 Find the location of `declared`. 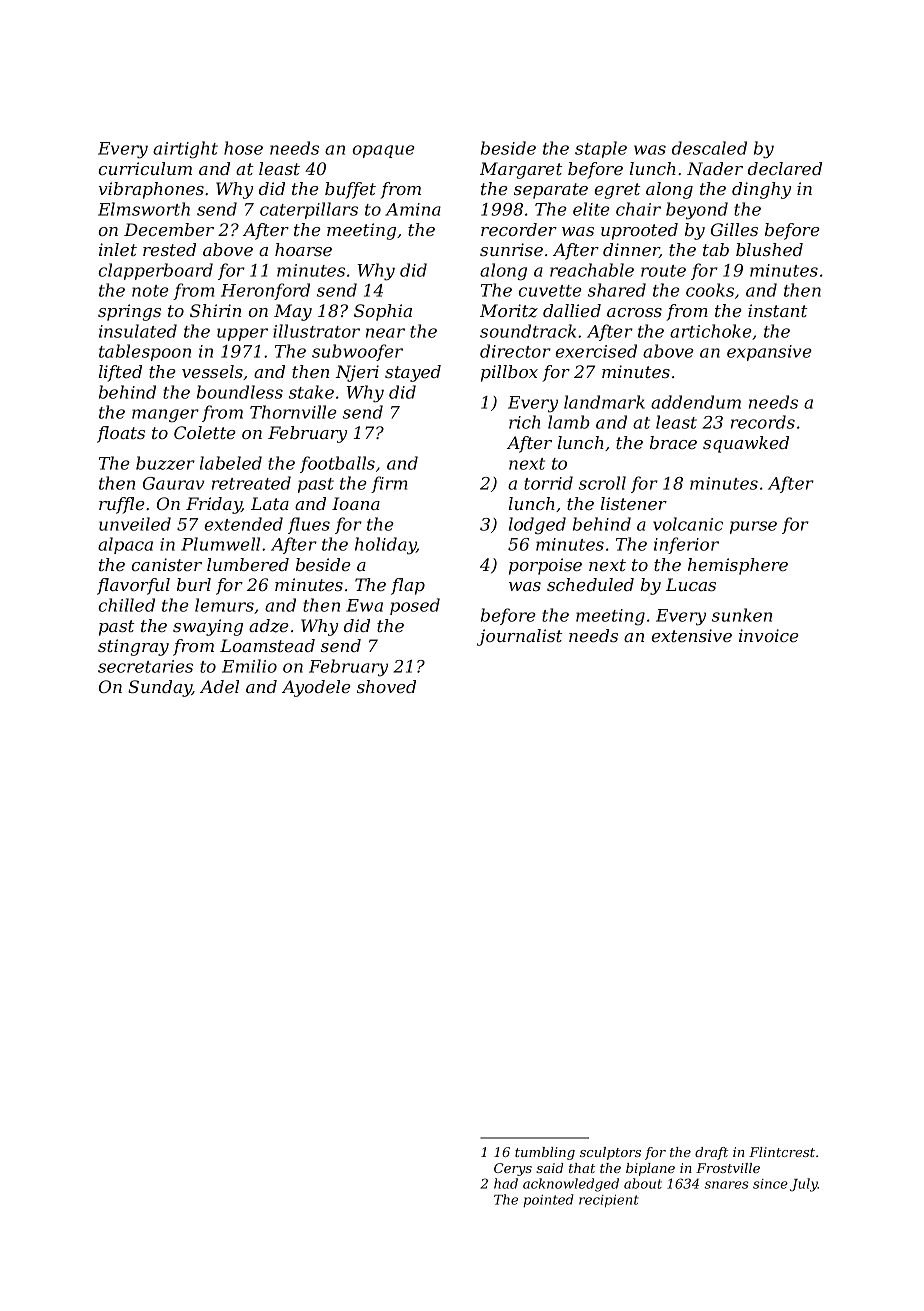

declared is located at coordinates (785, 168).
